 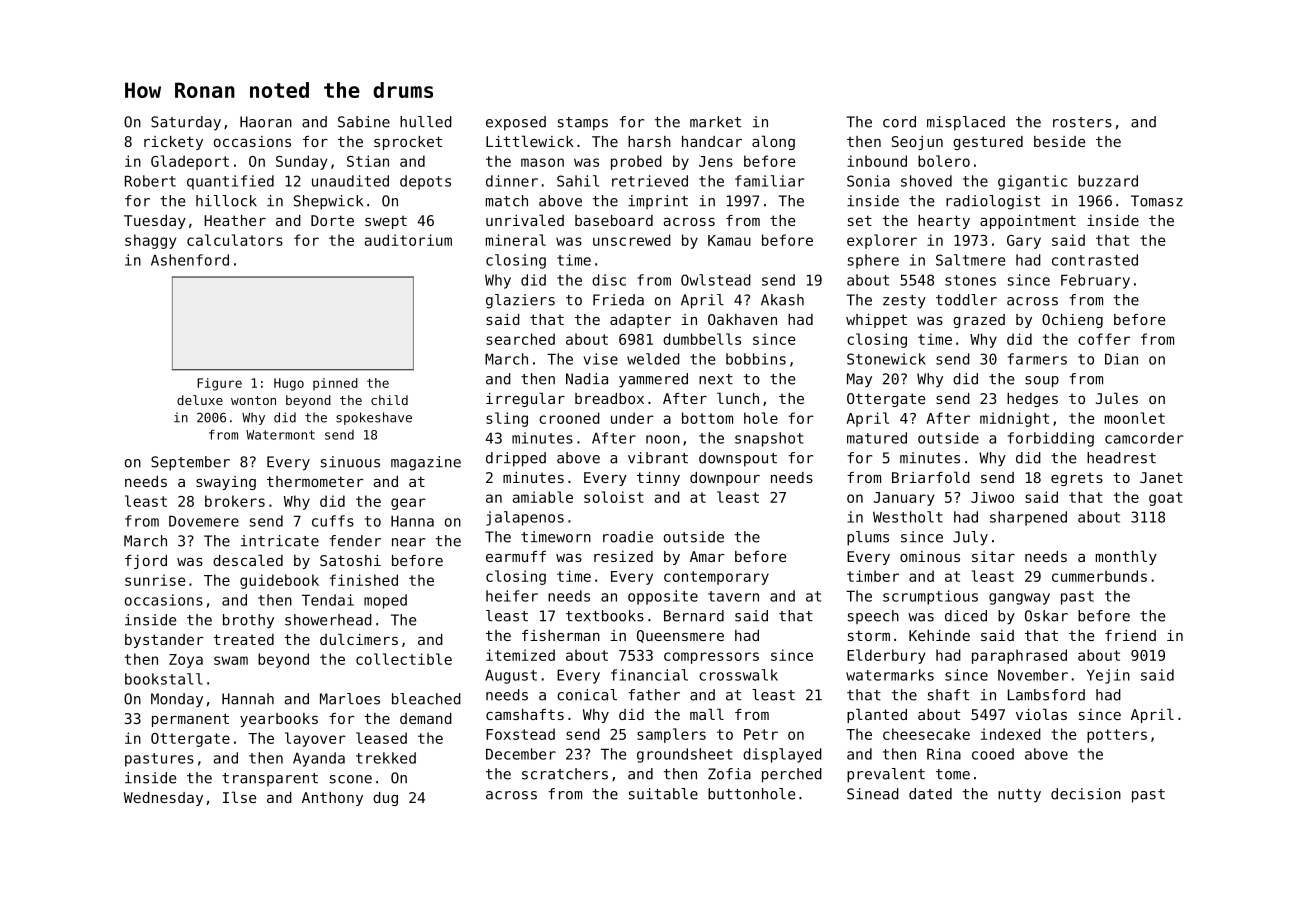 What do you see at coordinates (1046, 616) in the screenshot?
I see `Oskar` at bounding box center [1046, 616].
